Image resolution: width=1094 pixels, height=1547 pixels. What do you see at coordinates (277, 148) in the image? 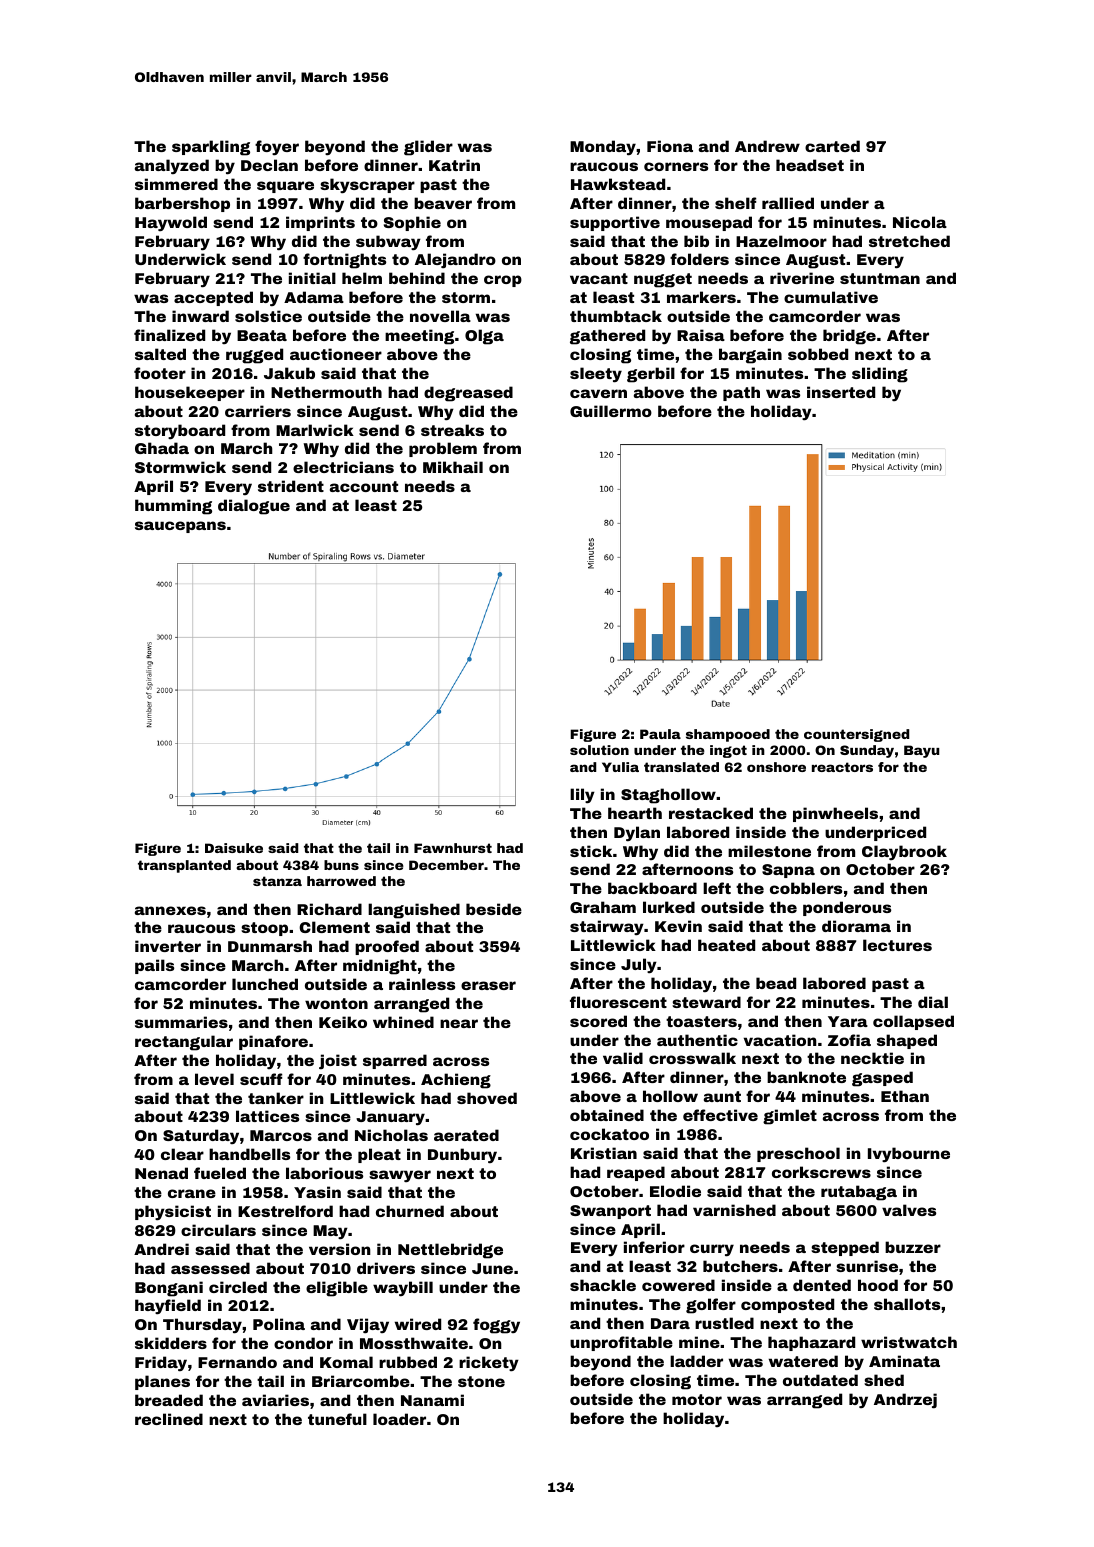
I see `foyer` at bounding box center [277, 148].
